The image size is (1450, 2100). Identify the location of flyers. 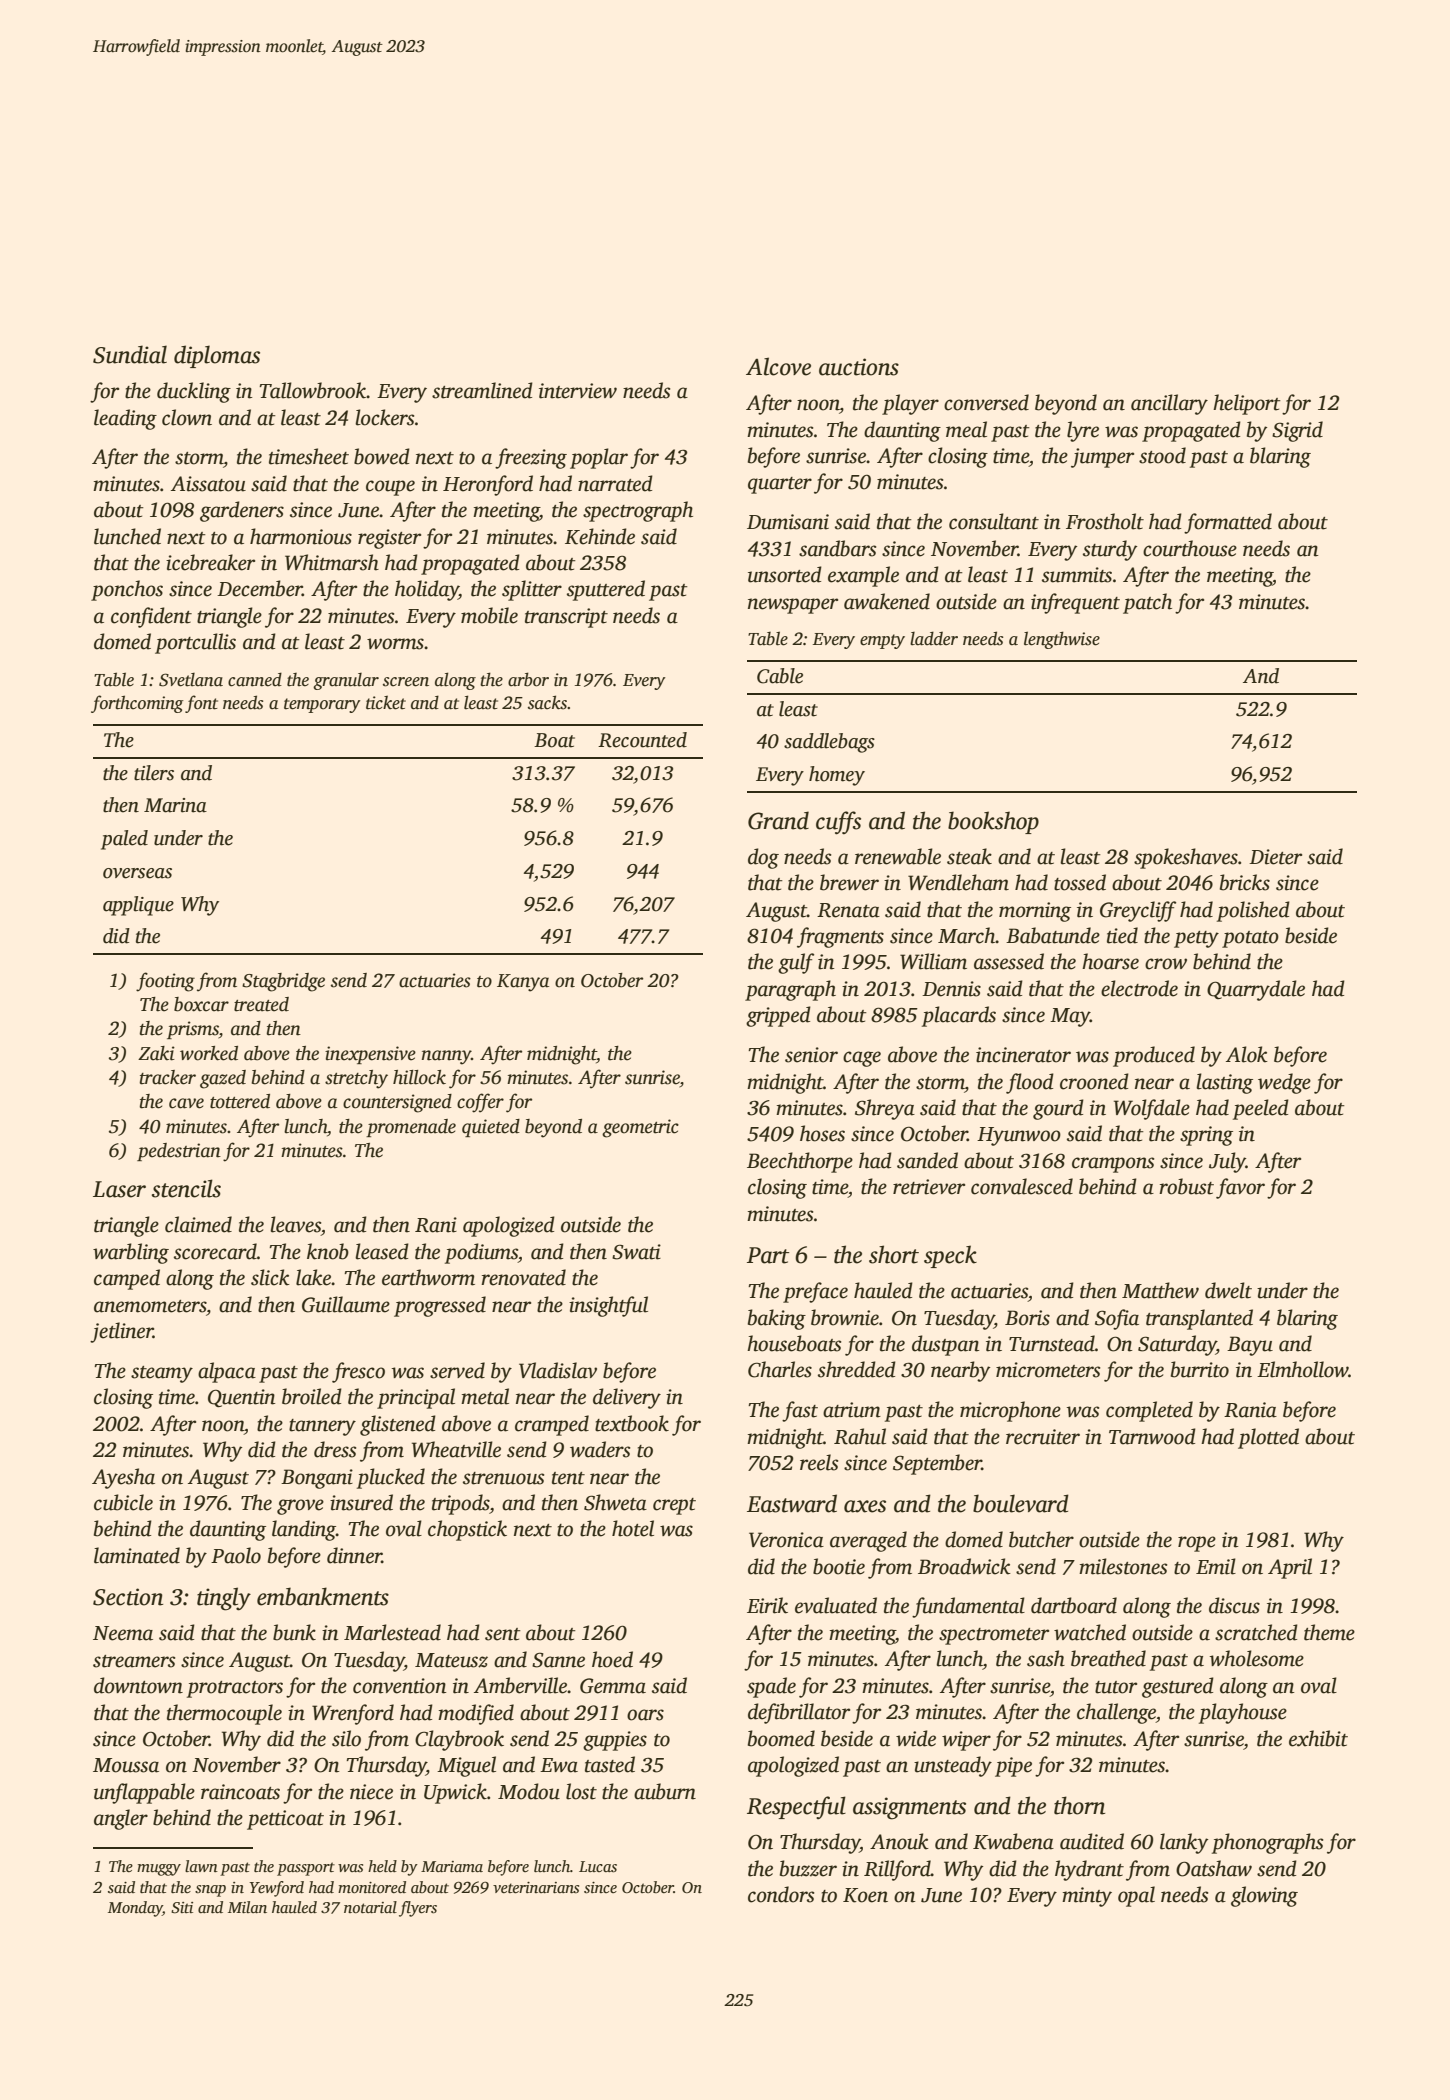
(418, 1909).
